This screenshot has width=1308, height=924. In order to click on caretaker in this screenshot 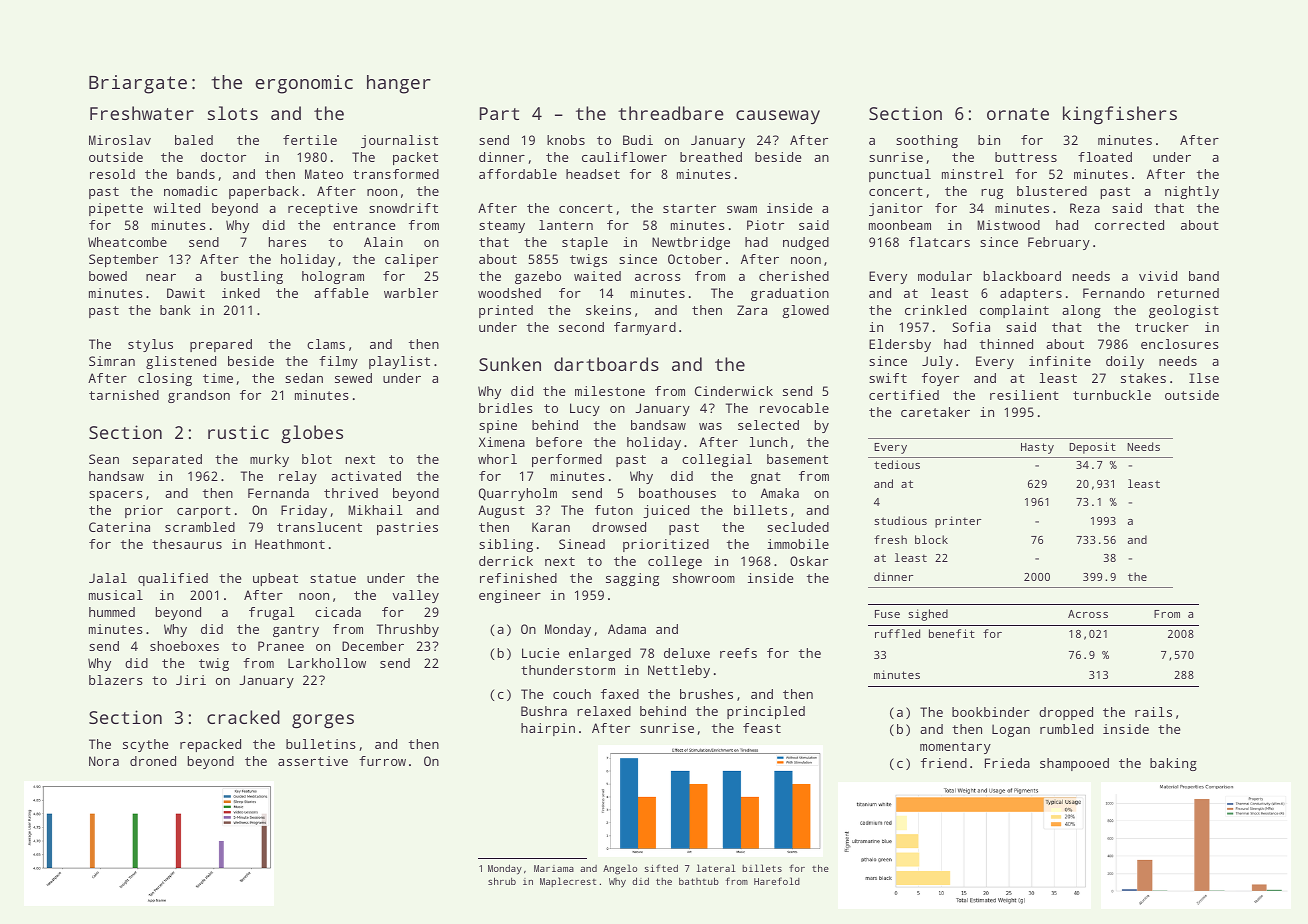, I will do `click(935, 412)`.
